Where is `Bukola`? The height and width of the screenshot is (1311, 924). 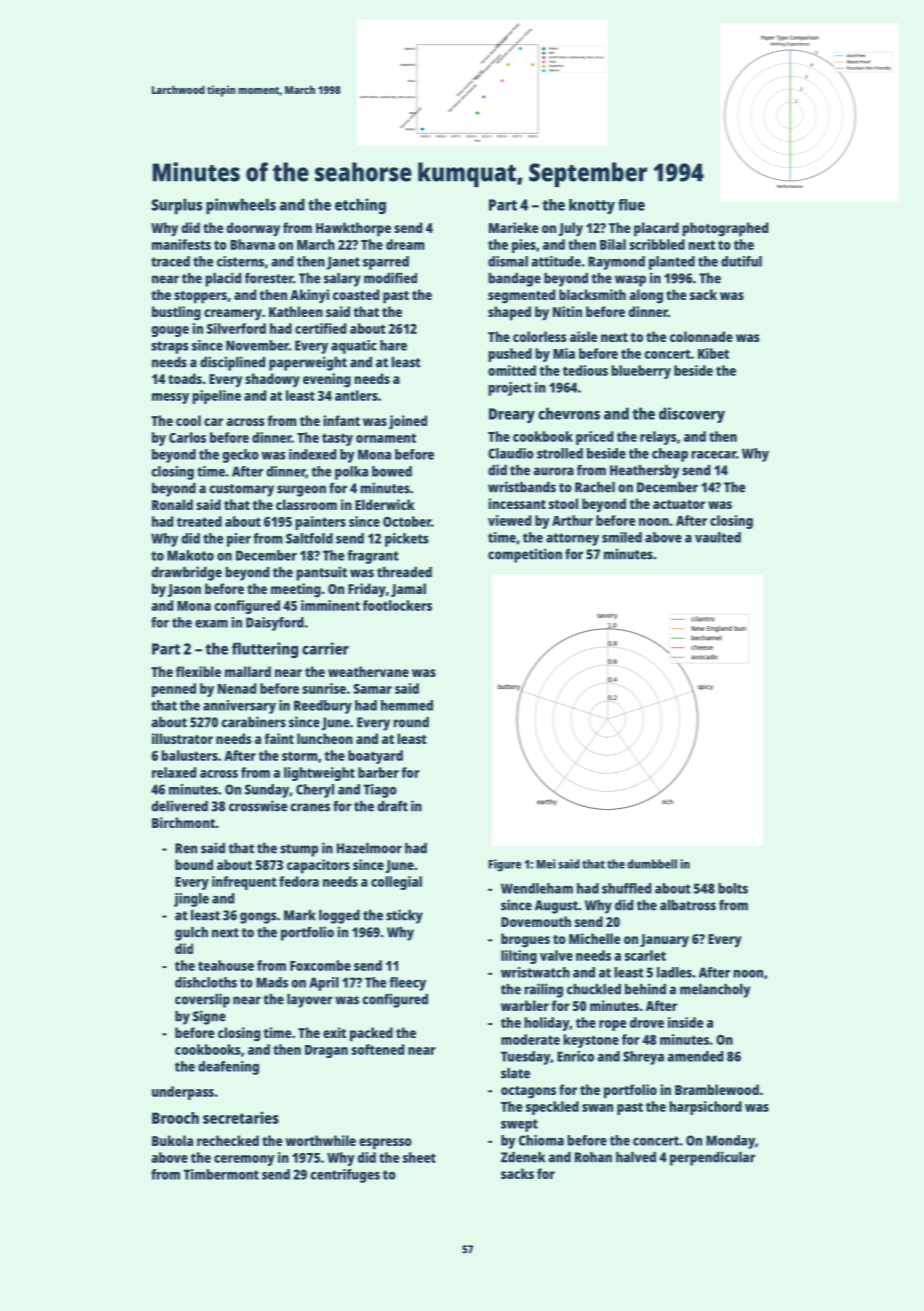 Bukola is located at coordinates (172, 1140).
